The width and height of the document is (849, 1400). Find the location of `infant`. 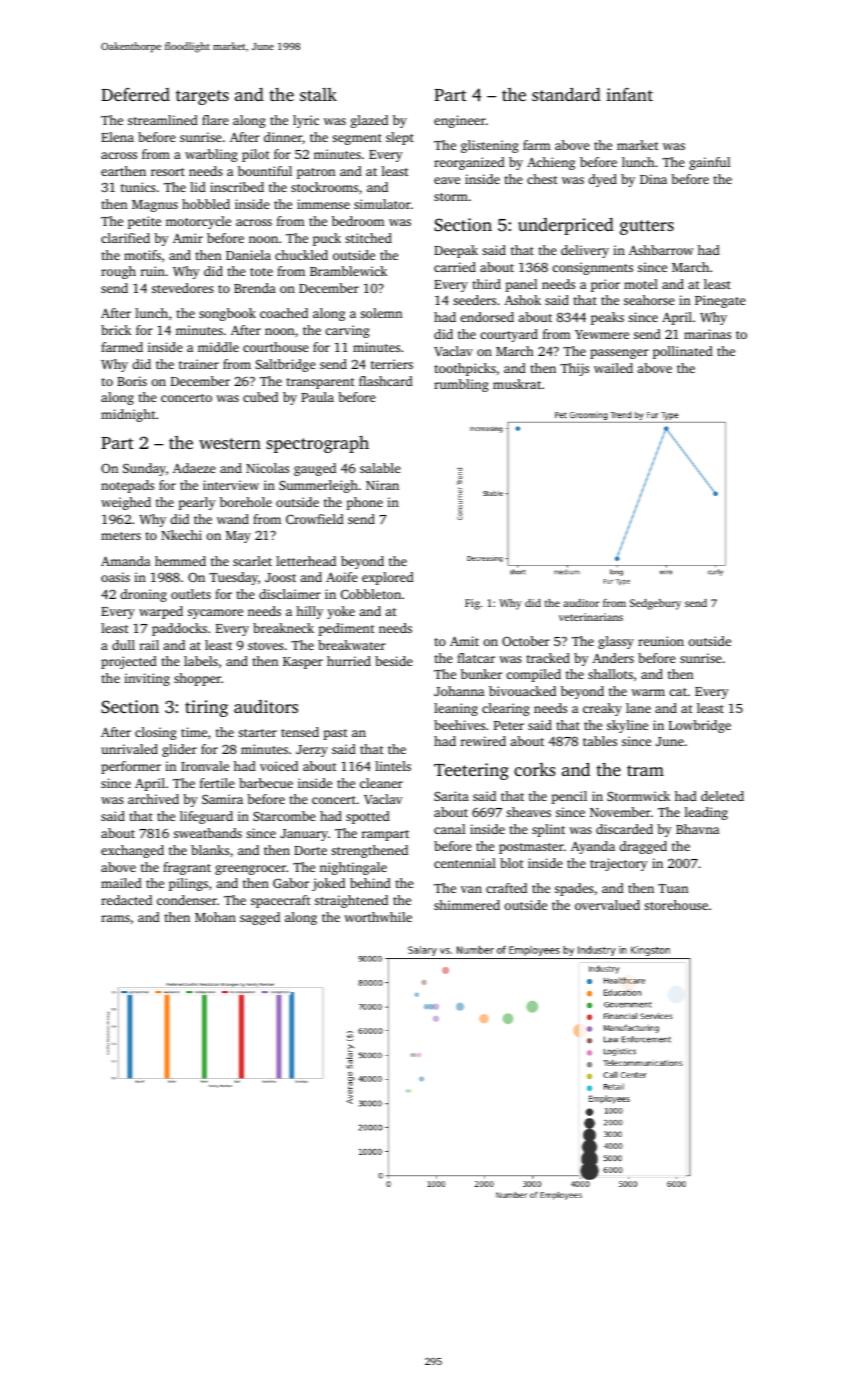

infant is located at coordinates (629, 94).
